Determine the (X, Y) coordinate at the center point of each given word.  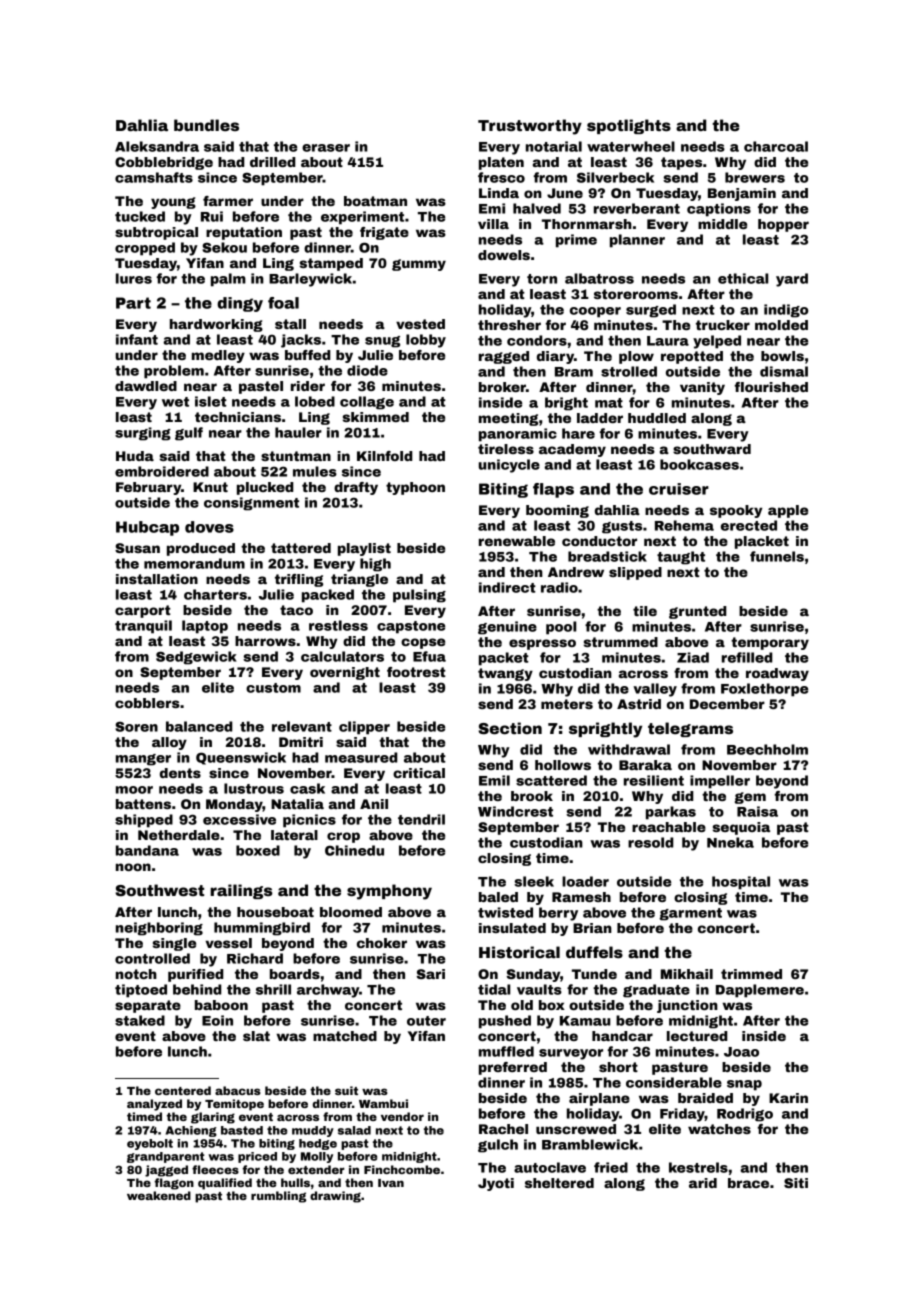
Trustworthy (530, 127)
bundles (206, 125)
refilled (747, 657)
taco (296, 610)
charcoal (776, 146)
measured (361, 757)
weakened (159, 1195)
